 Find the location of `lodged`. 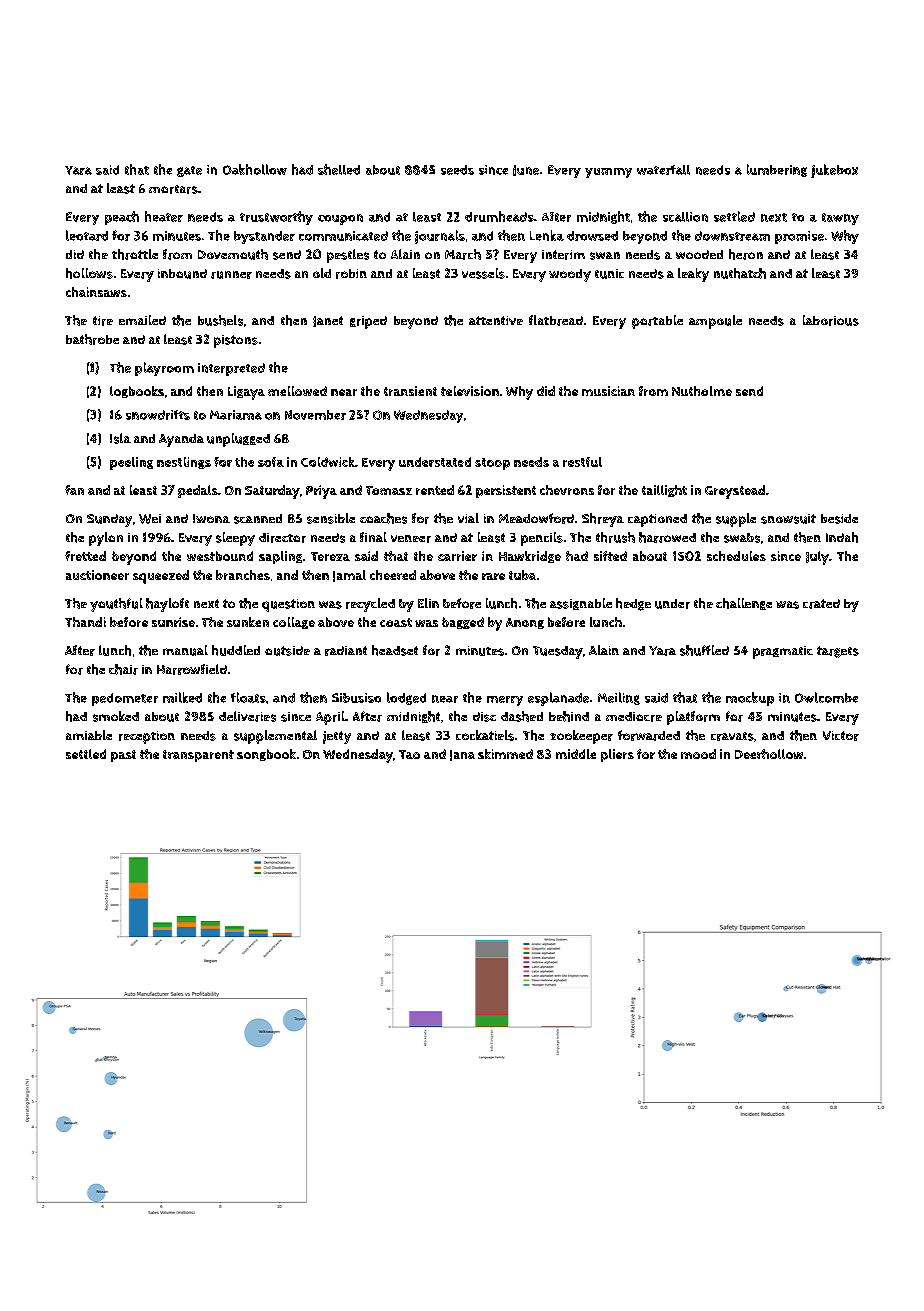

lodged is located at coordinates (406, 698).
